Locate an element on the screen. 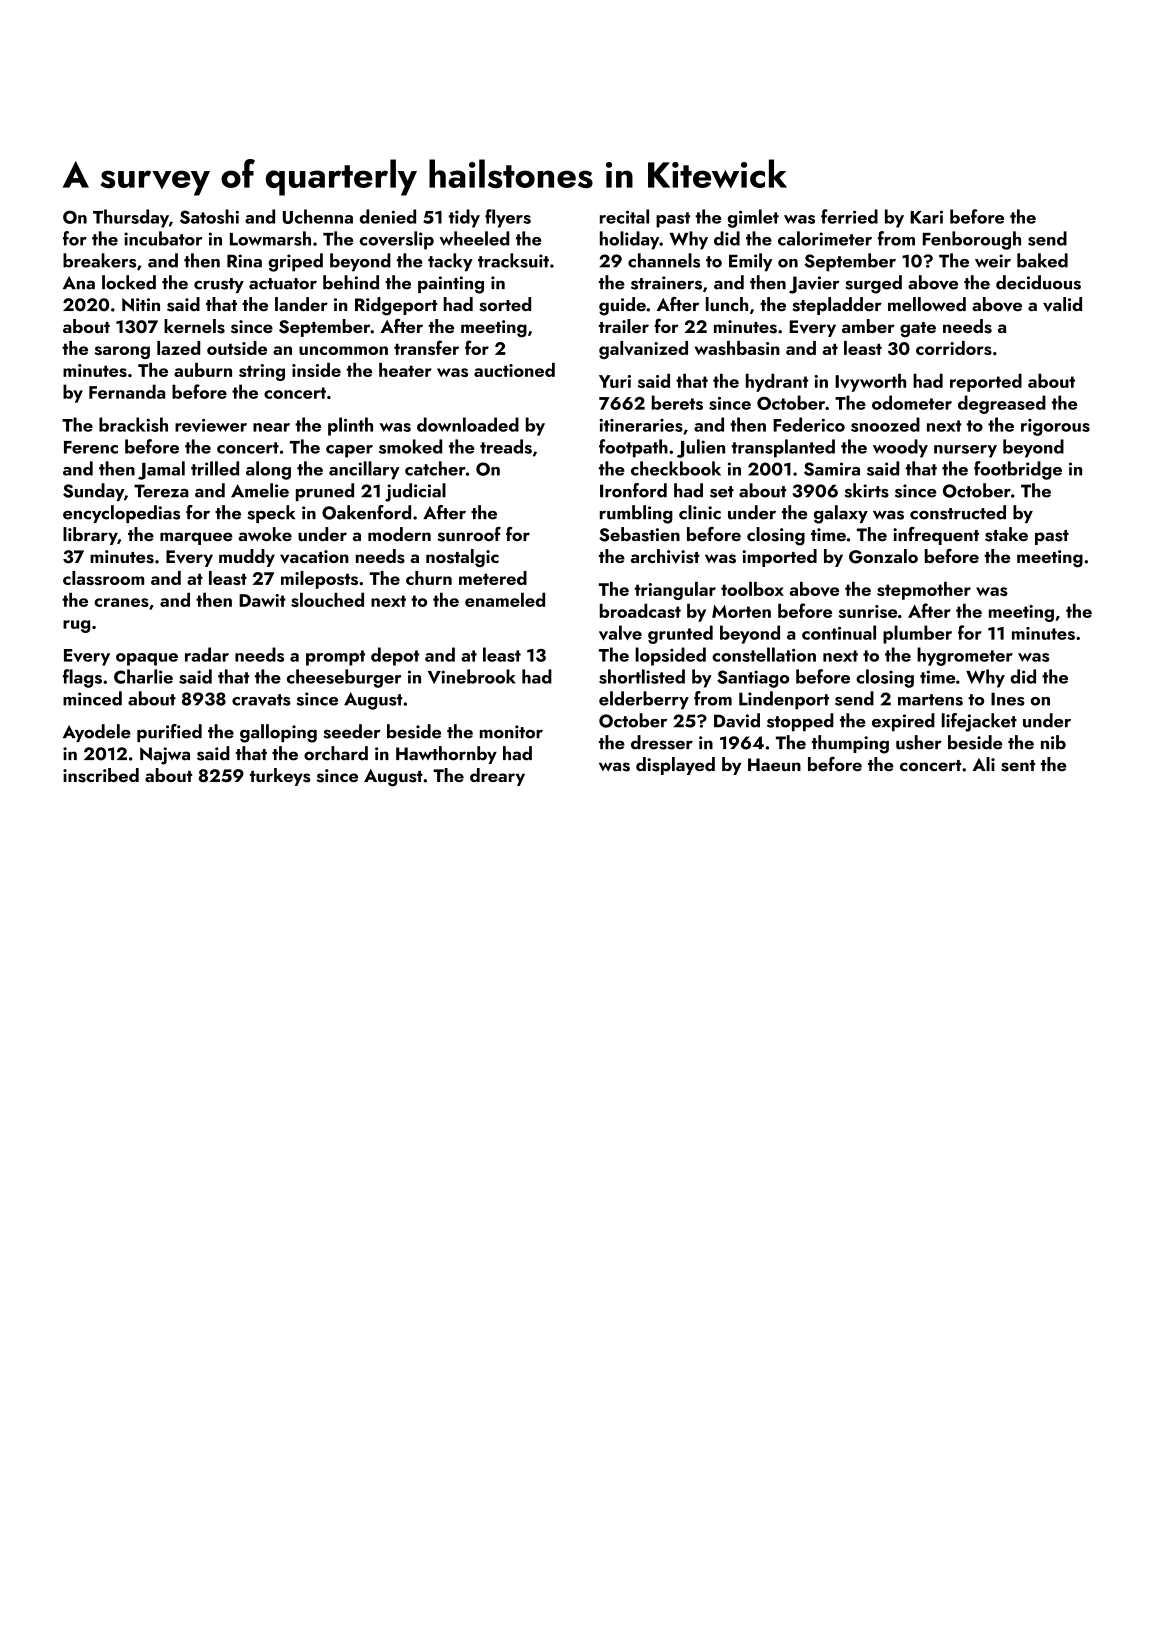 Image resolution: width=1155 pixels, height=1634 pixels. Fenborough is located at coordinates (972, 240).
